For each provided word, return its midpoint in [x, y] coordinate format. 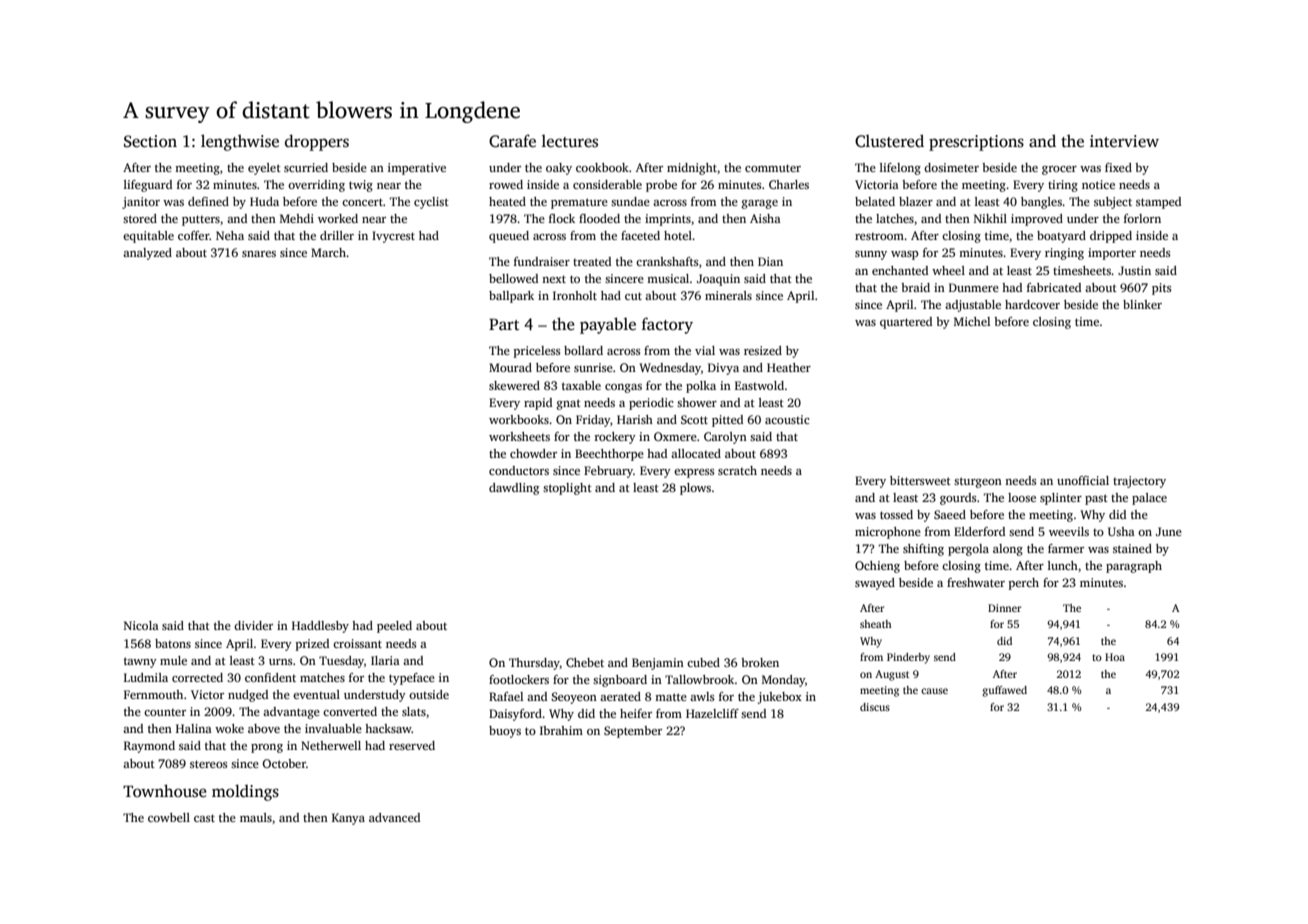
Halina [194, 728]
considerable [607, 184]
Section [150, 141]
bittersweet [920, 480]
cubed [703, 662]
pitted [727, 421]
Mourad [510, 367]
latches [895, 218]
